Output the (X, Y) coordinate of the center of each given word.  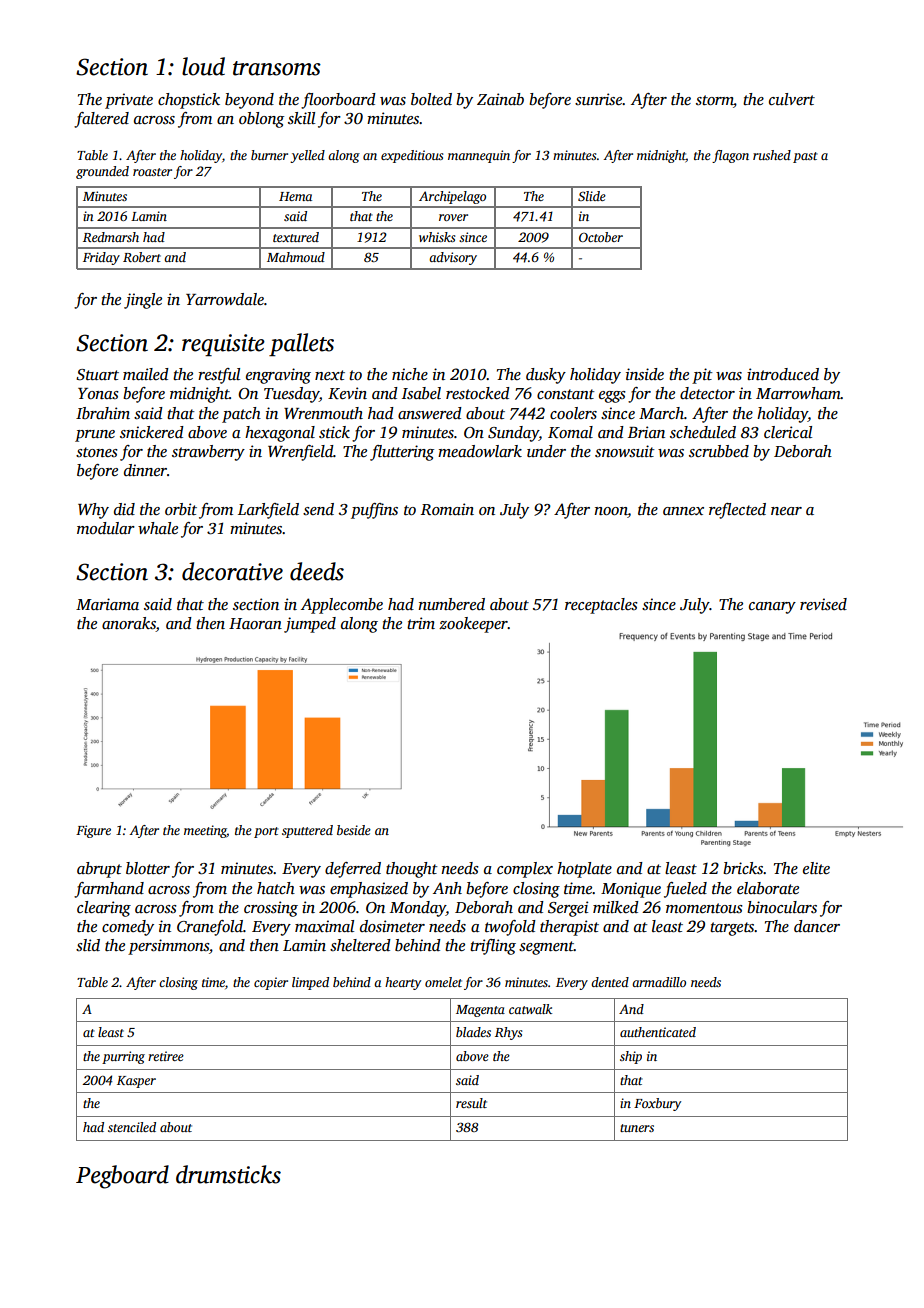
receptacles (601, 606)
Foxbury (657, 1104)
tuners (637, 1128)
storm (715, 100)
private (129, 101)
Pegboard (122, 1177)
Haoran (255, 623)
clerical (788, 432)
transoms (277, 68)
